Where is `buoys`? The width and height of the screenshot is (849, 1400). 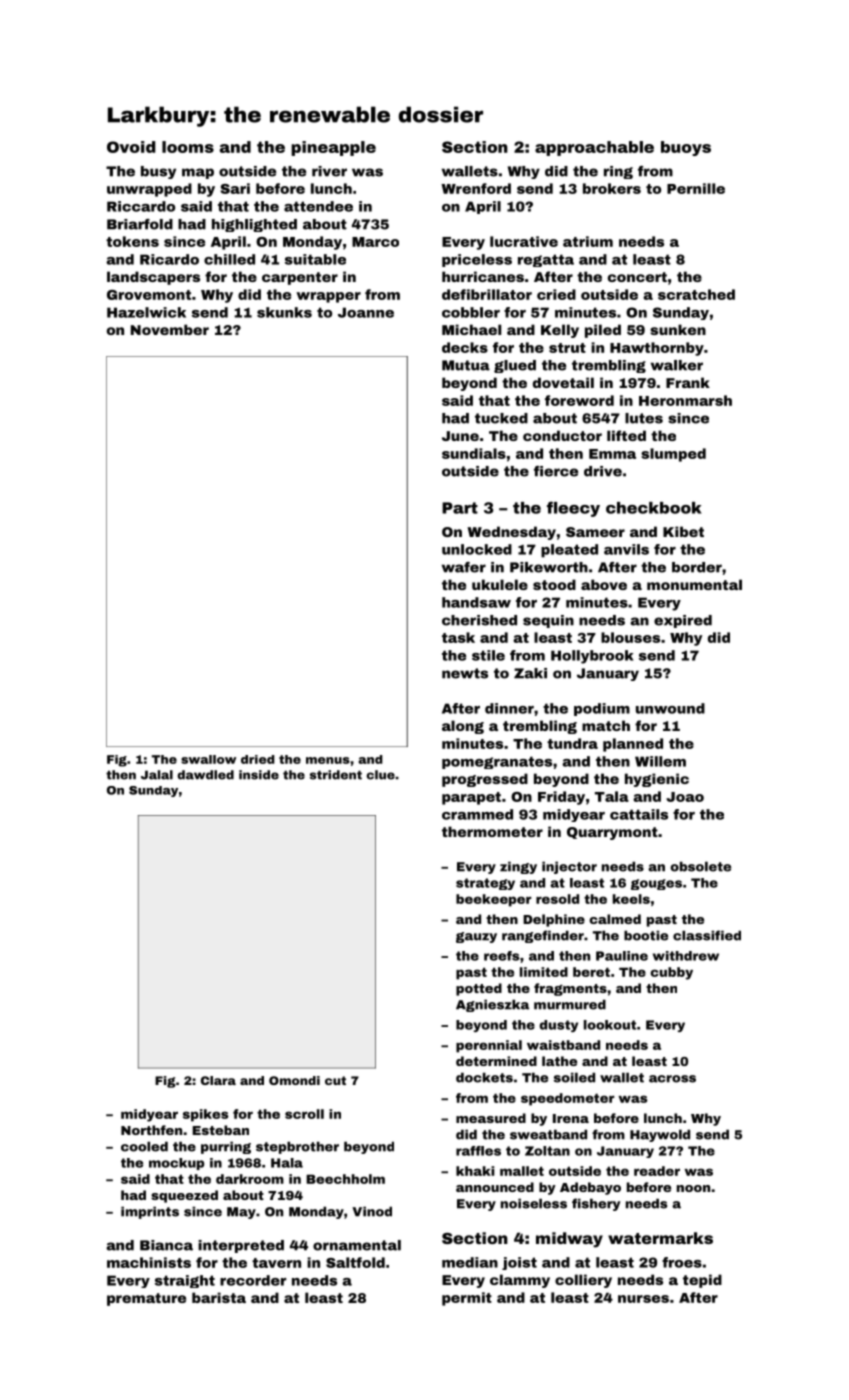
buoys is located at coordinates (686, 148).
